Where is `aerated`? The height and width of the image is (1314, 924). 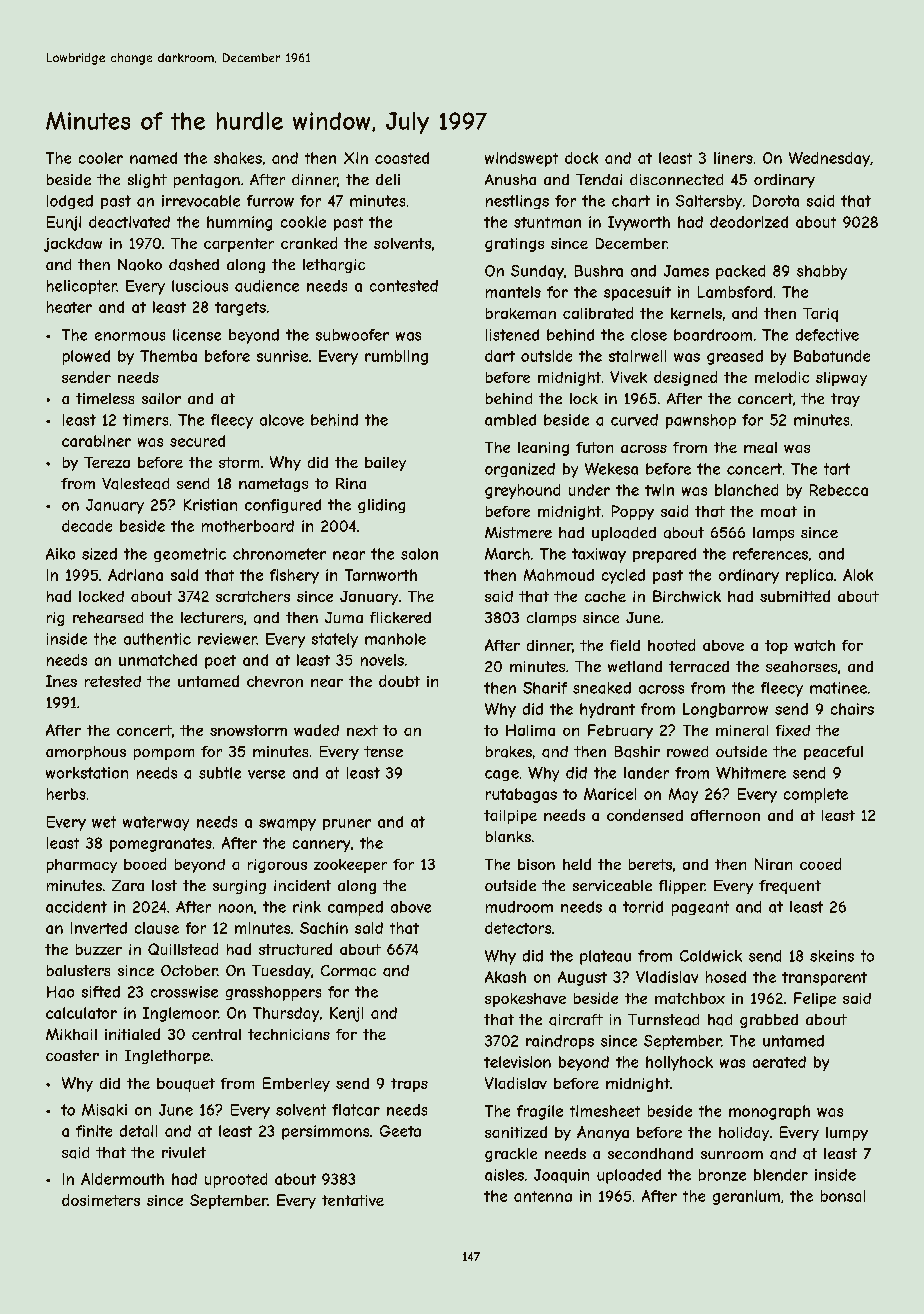 aerated is located at coordinates (779, 1062).
